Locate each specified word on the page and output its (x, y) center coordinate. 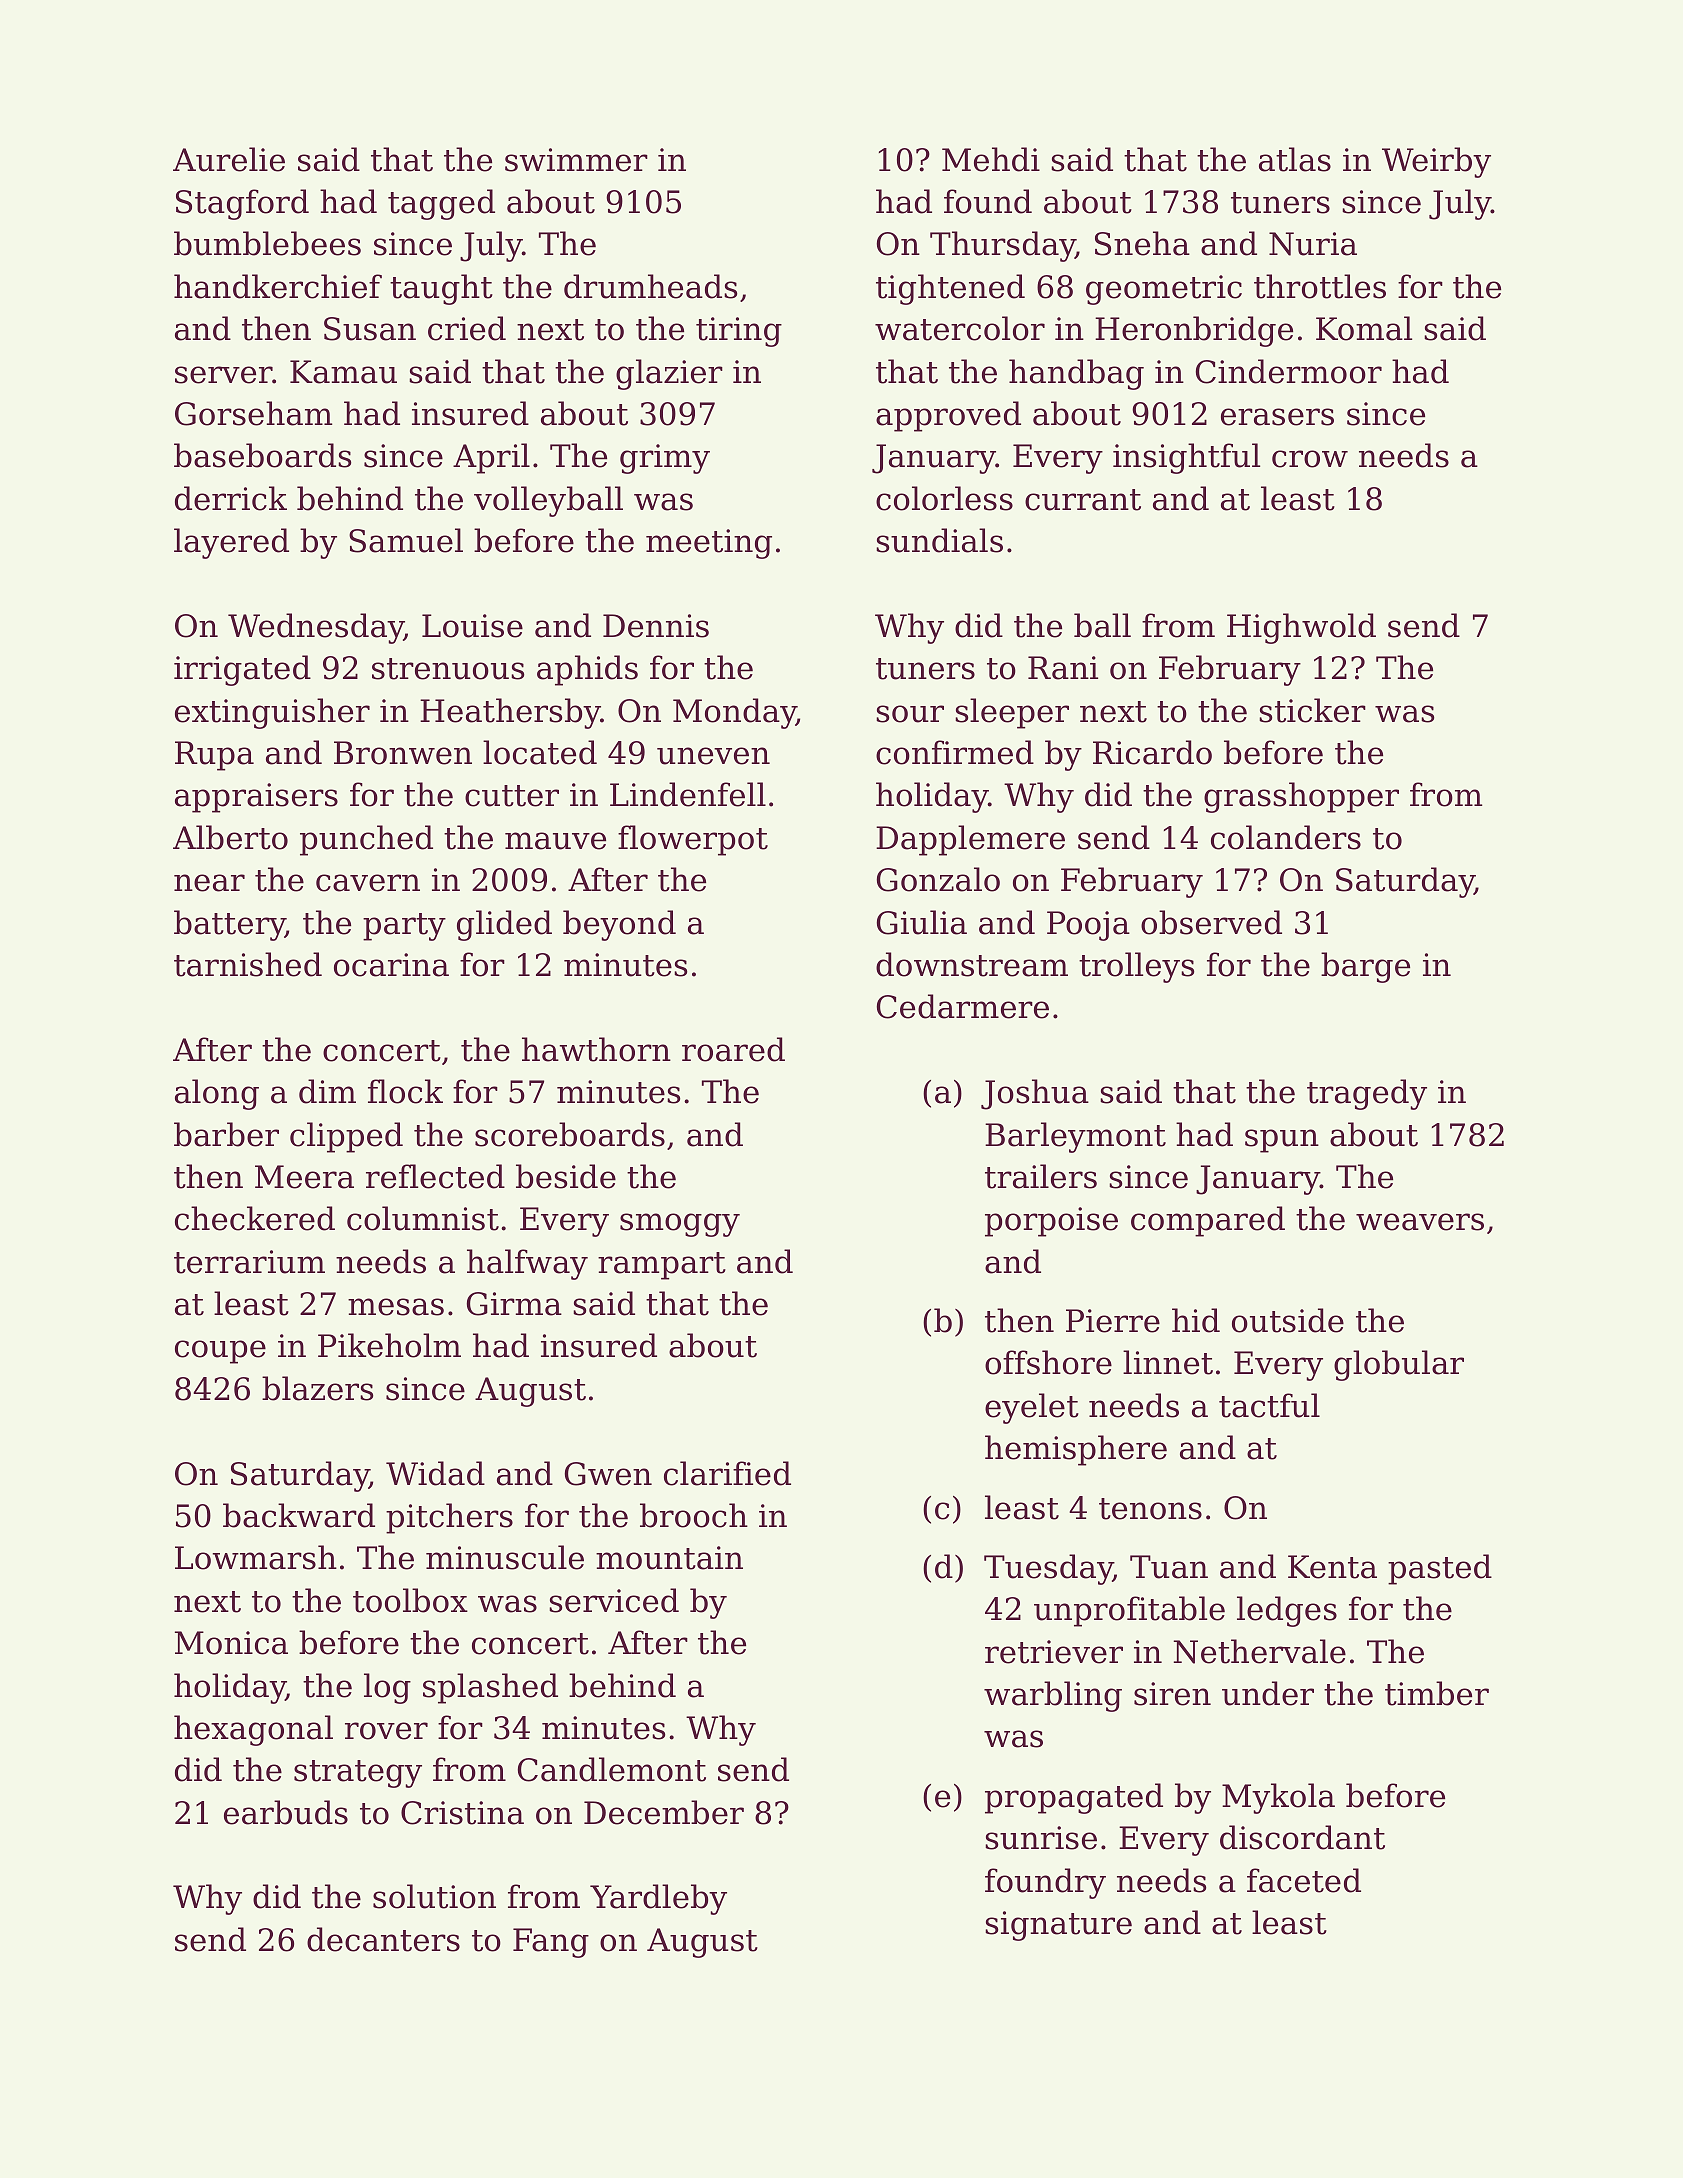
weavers (1420, 1222)
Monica (231, 1643)
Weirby (1436, 162)
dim (327, 1091)
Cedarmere (963, 1006)
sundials (939, 540)
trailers (1041, 1176)
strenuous (448, 669)
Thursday (1002, 246)
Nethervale (1260, 1651)
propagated (1074, 1798)
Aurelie (229, 159)
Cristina (462, 1813)
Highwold (1301, 628)
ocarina (391, 965)
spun (1282, 1141)
